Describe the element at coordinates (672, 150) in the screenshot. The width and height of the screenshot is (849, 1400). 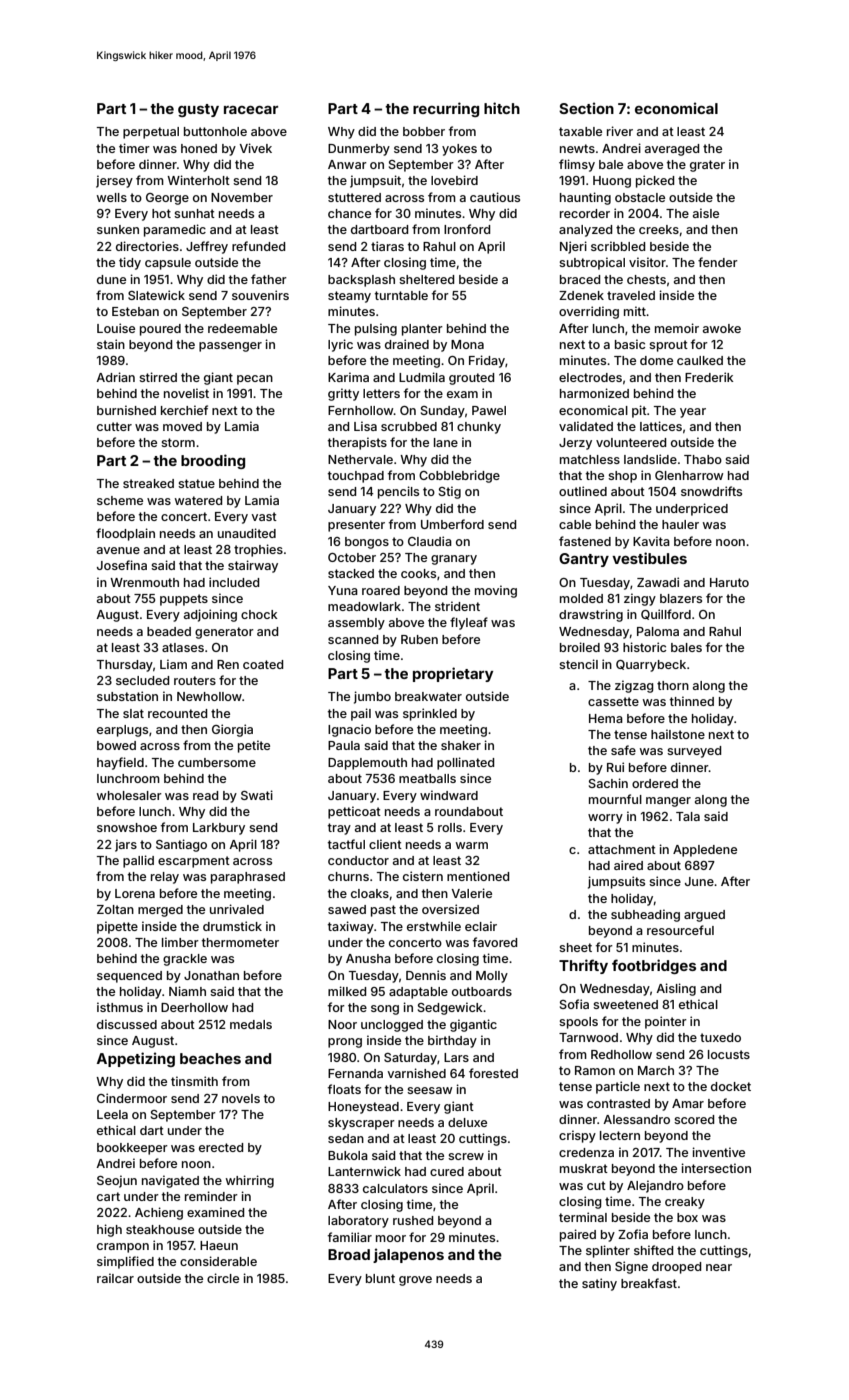
I see `averaged` at that location.
